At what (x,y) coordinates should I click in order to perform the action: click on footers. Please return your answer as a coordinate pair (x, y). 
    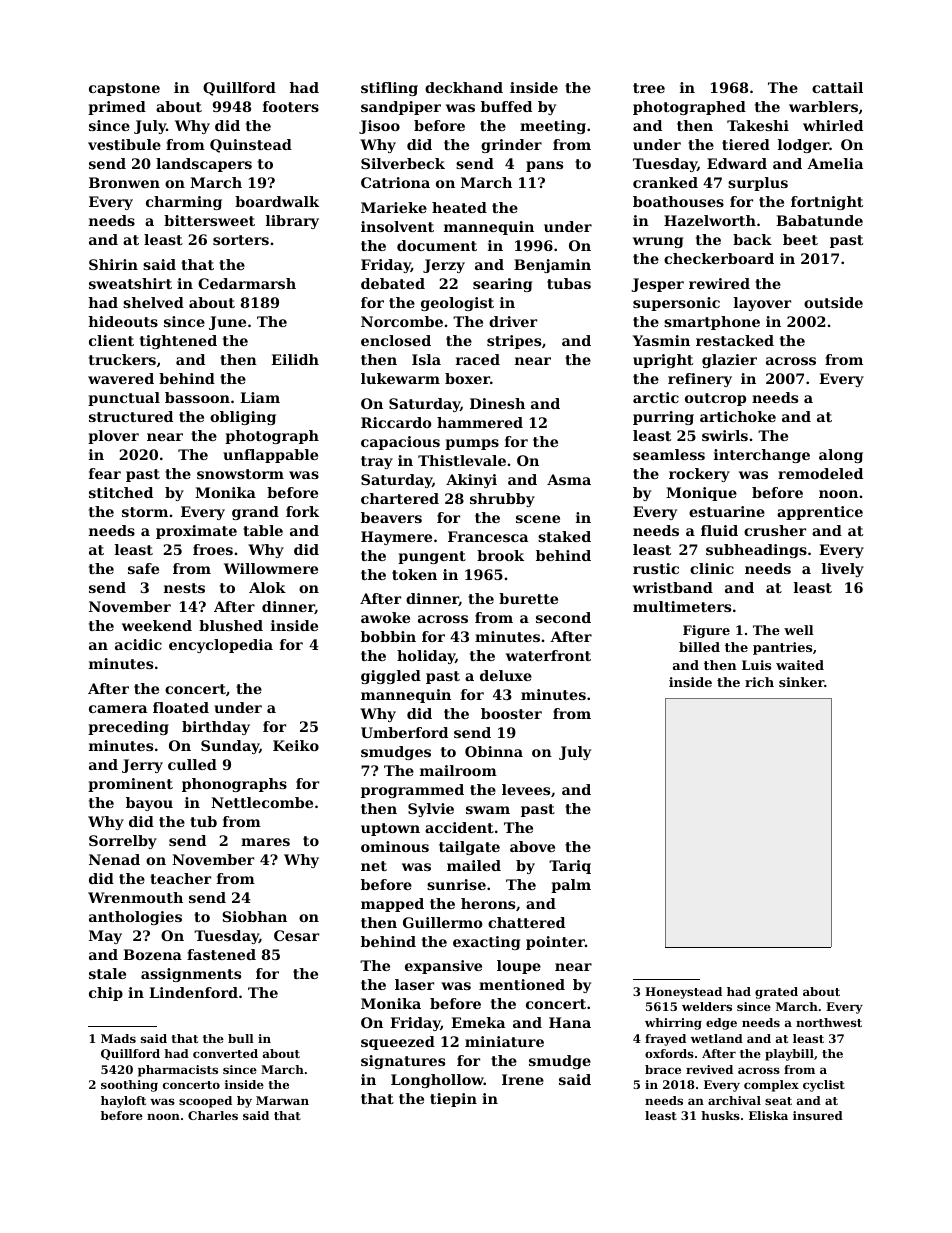
    Looking at the image, I should click on (291, 106).
